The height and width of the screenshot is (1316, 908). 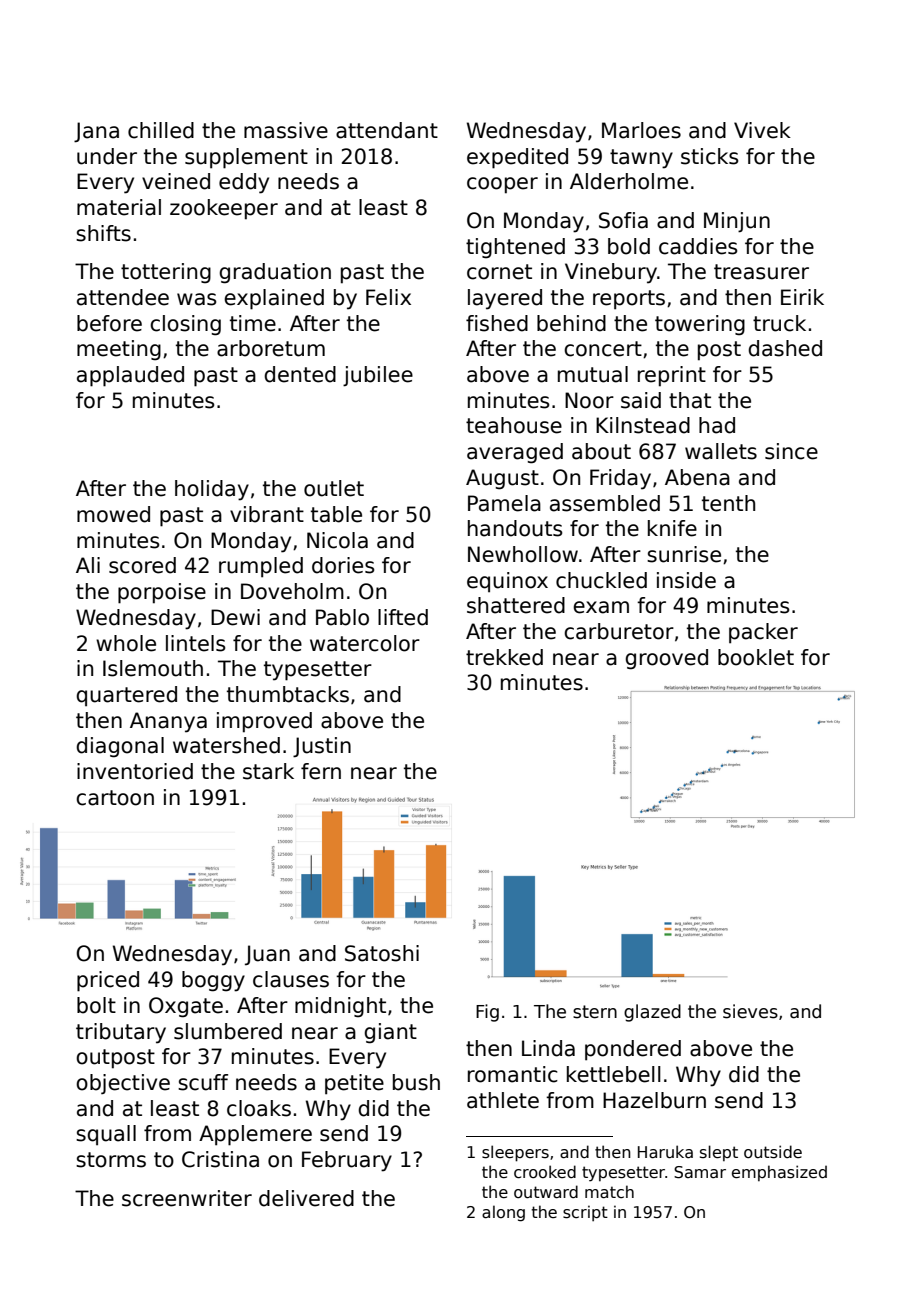 I want to click on equinox, so click(x=507, y=582).
